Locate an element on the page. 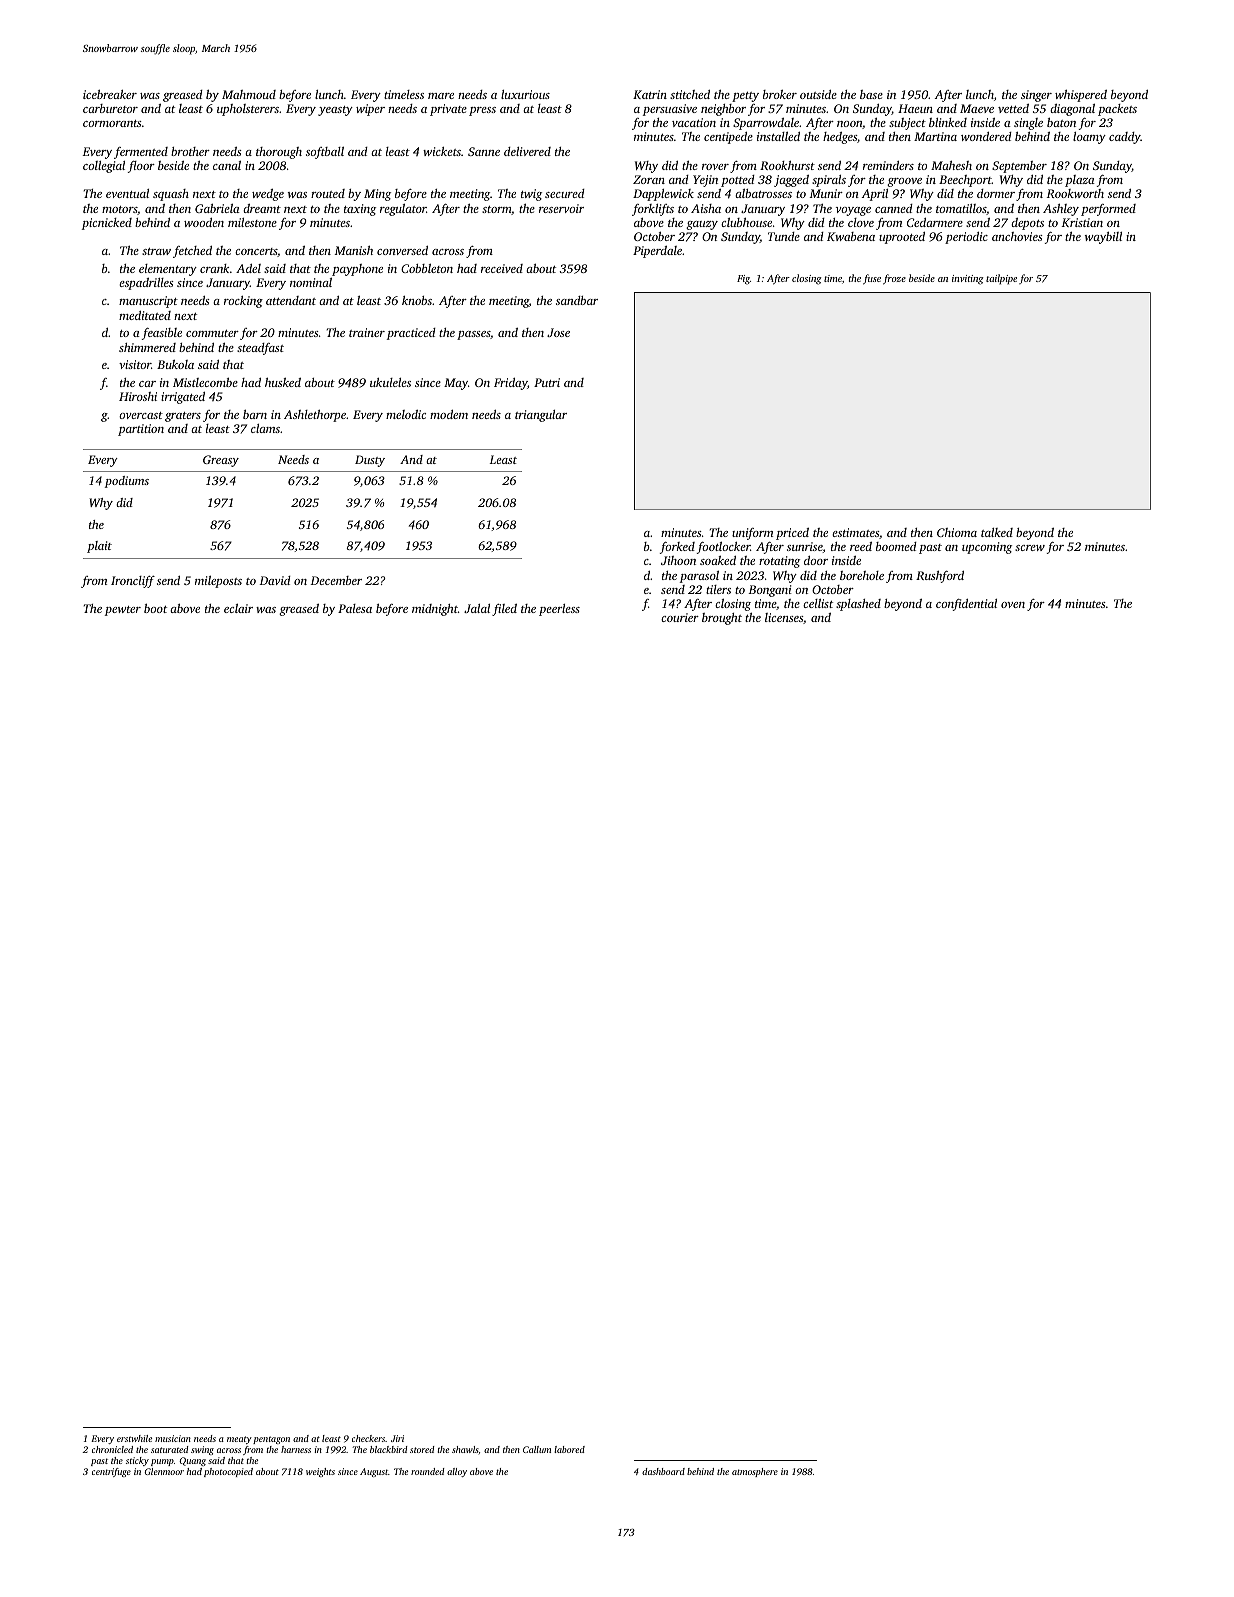 This document has height=1597, width=1234. persuasive is located at coordinates (670, 110).
